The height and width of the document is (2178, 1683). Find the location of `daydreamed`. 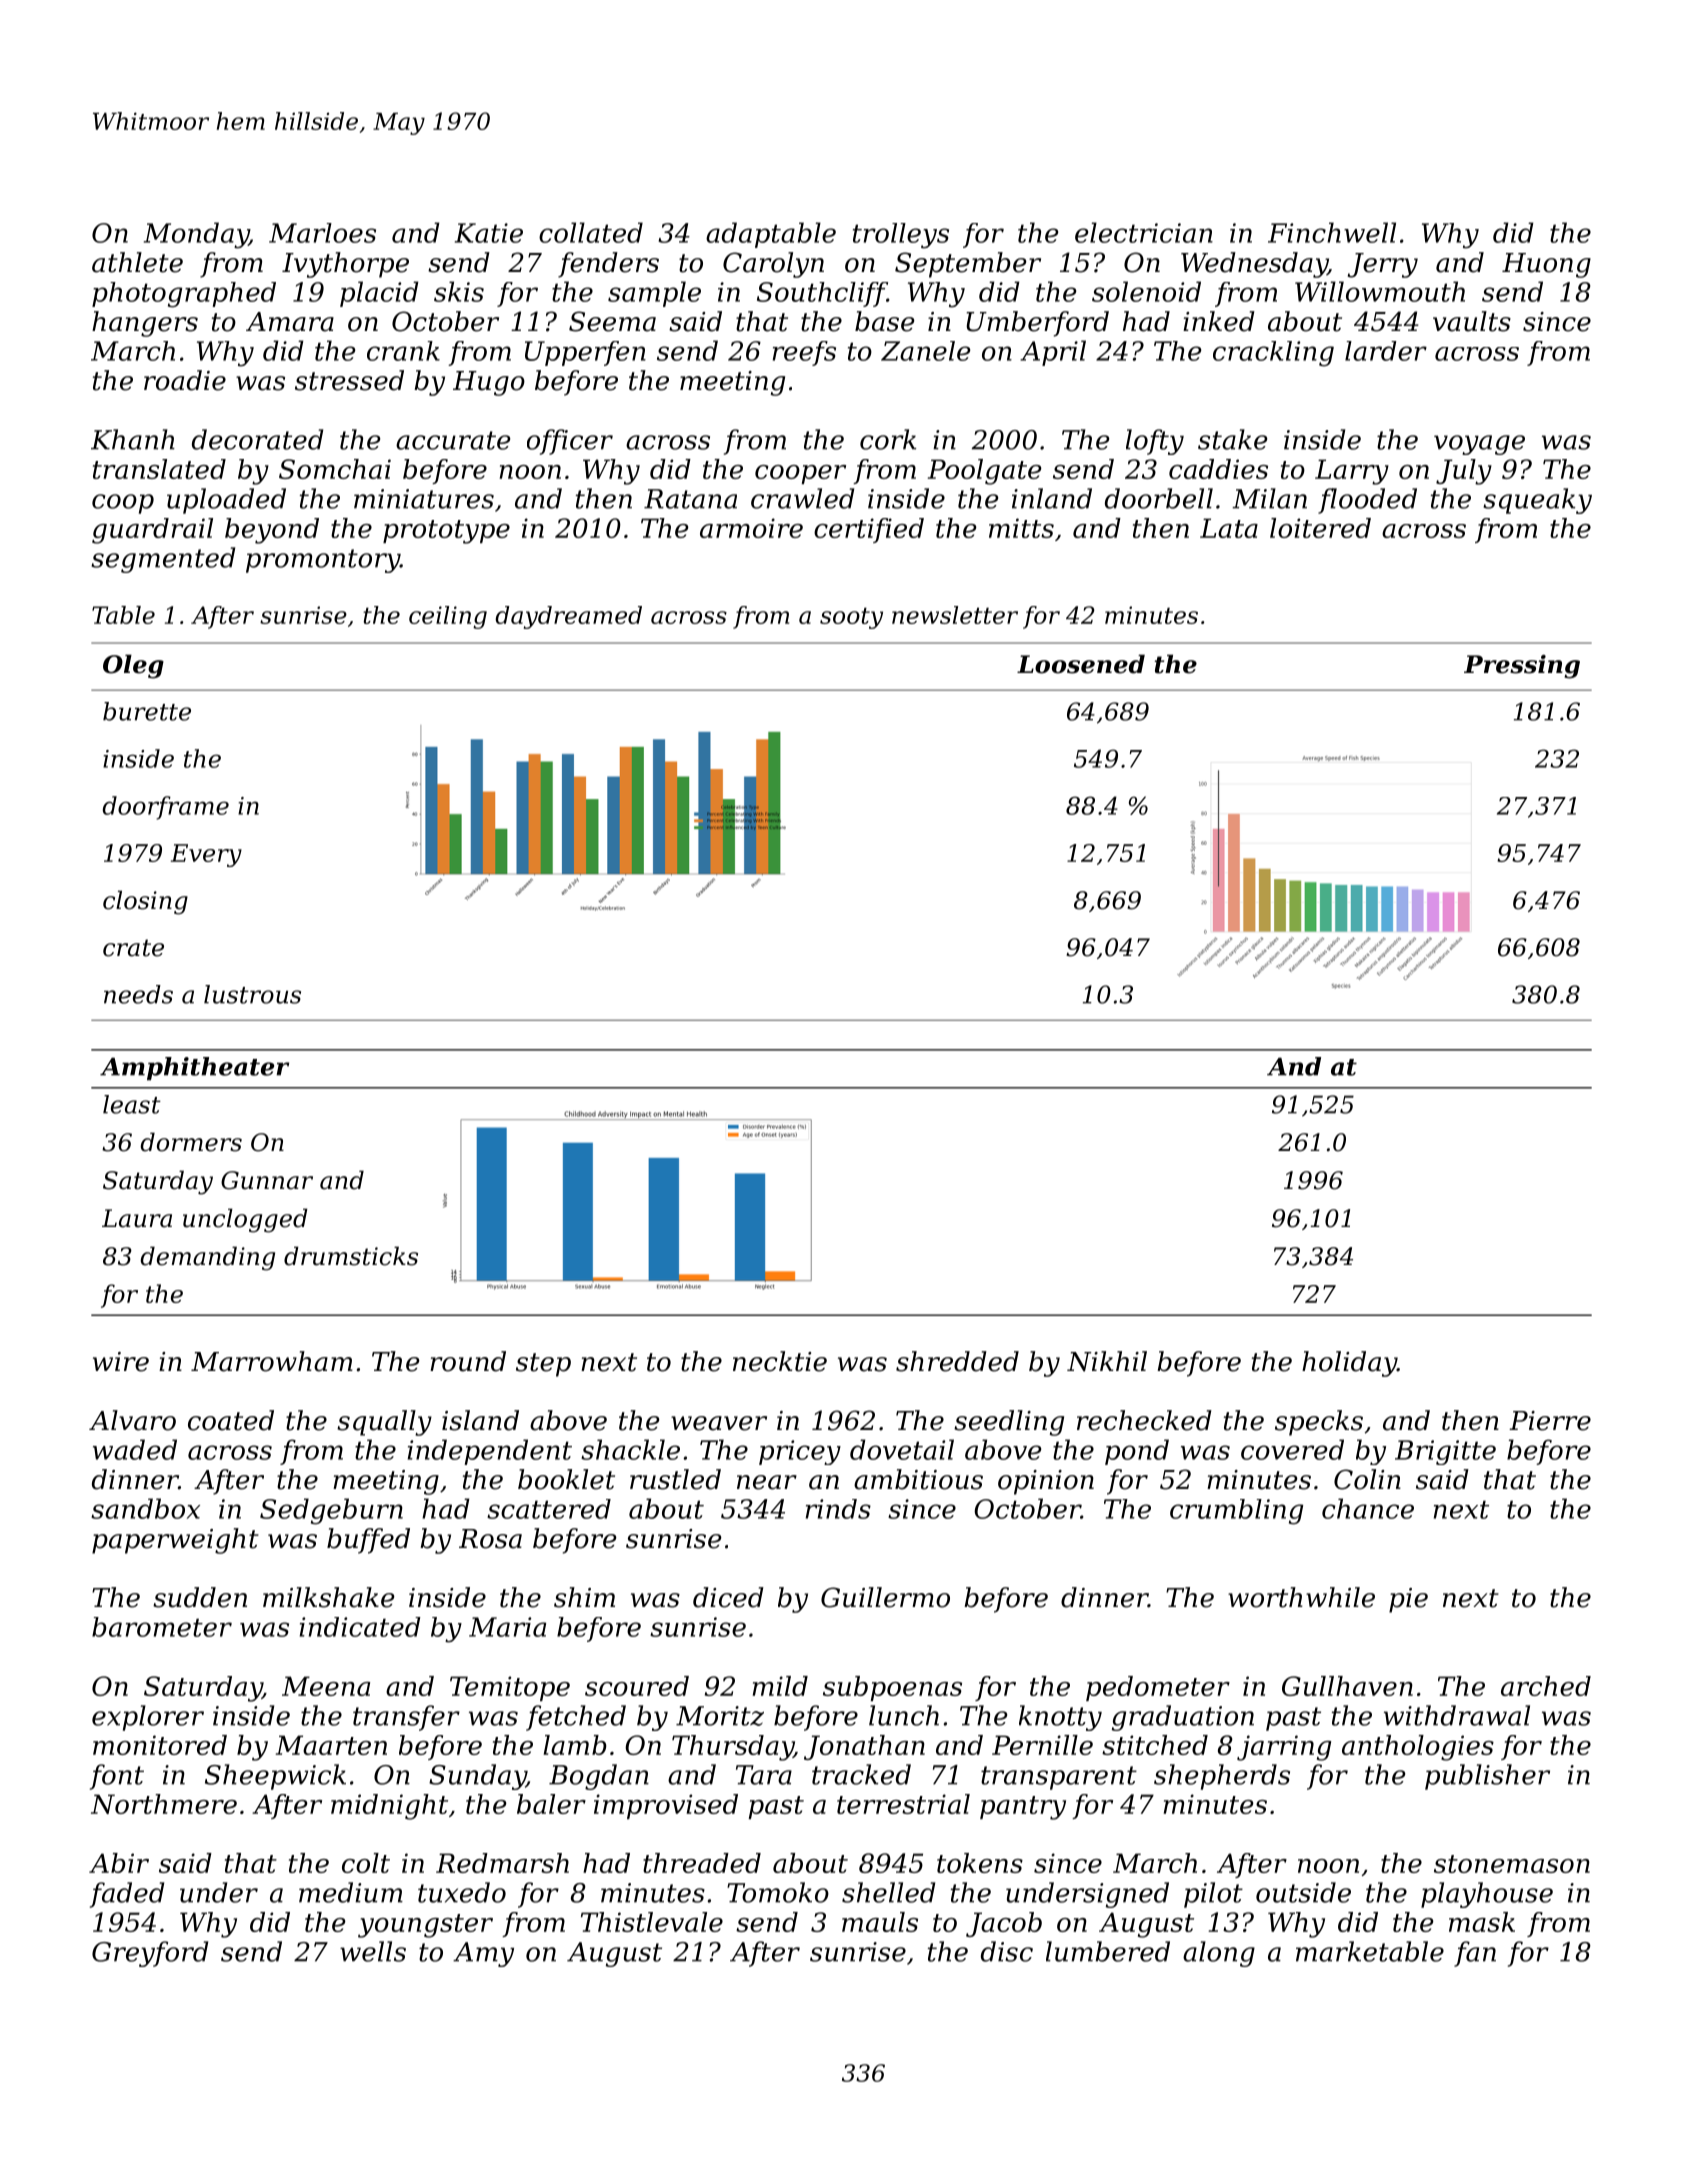

daydreamed is located at coordinates (568, 617).
